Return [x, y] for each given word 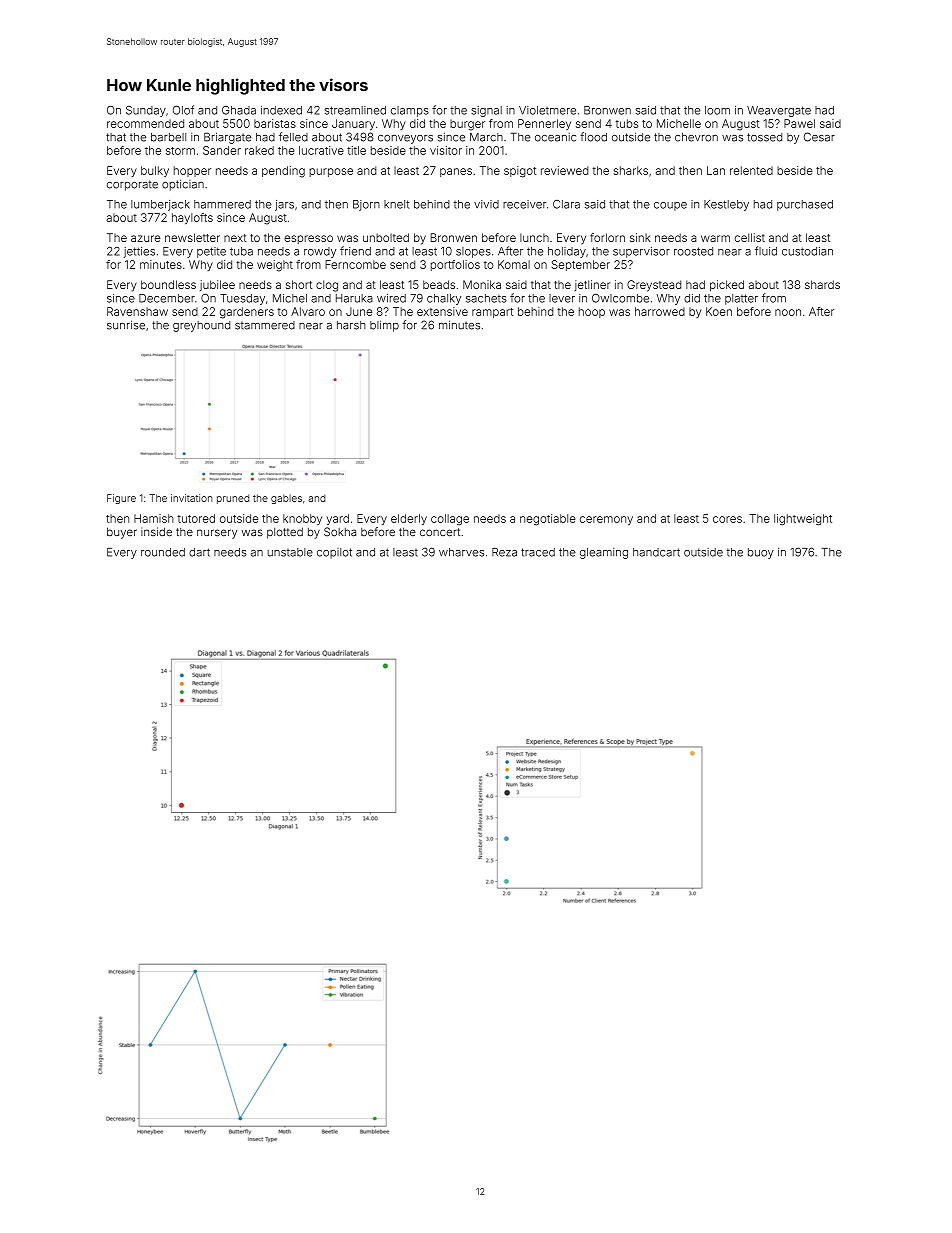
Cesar [819, 137]
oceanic [555, 137]
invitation [191, 498]
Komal [514, 264]
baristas [275, 123]
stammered [265, 325]
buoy [761, 553]
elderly [409, 519]
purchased [805, 205]
